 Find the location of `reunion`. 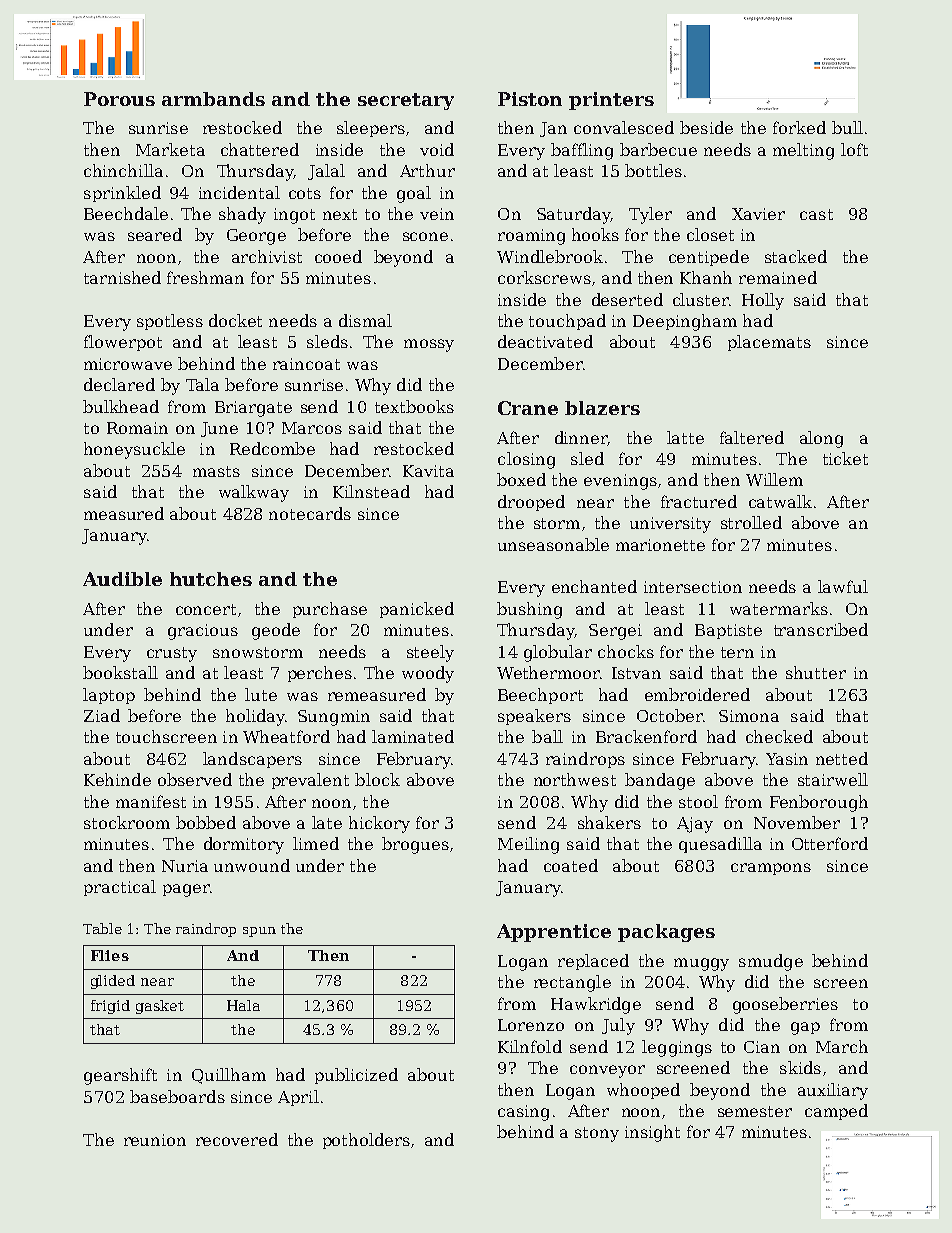

reunion is located at coordinates (155, 1140).
